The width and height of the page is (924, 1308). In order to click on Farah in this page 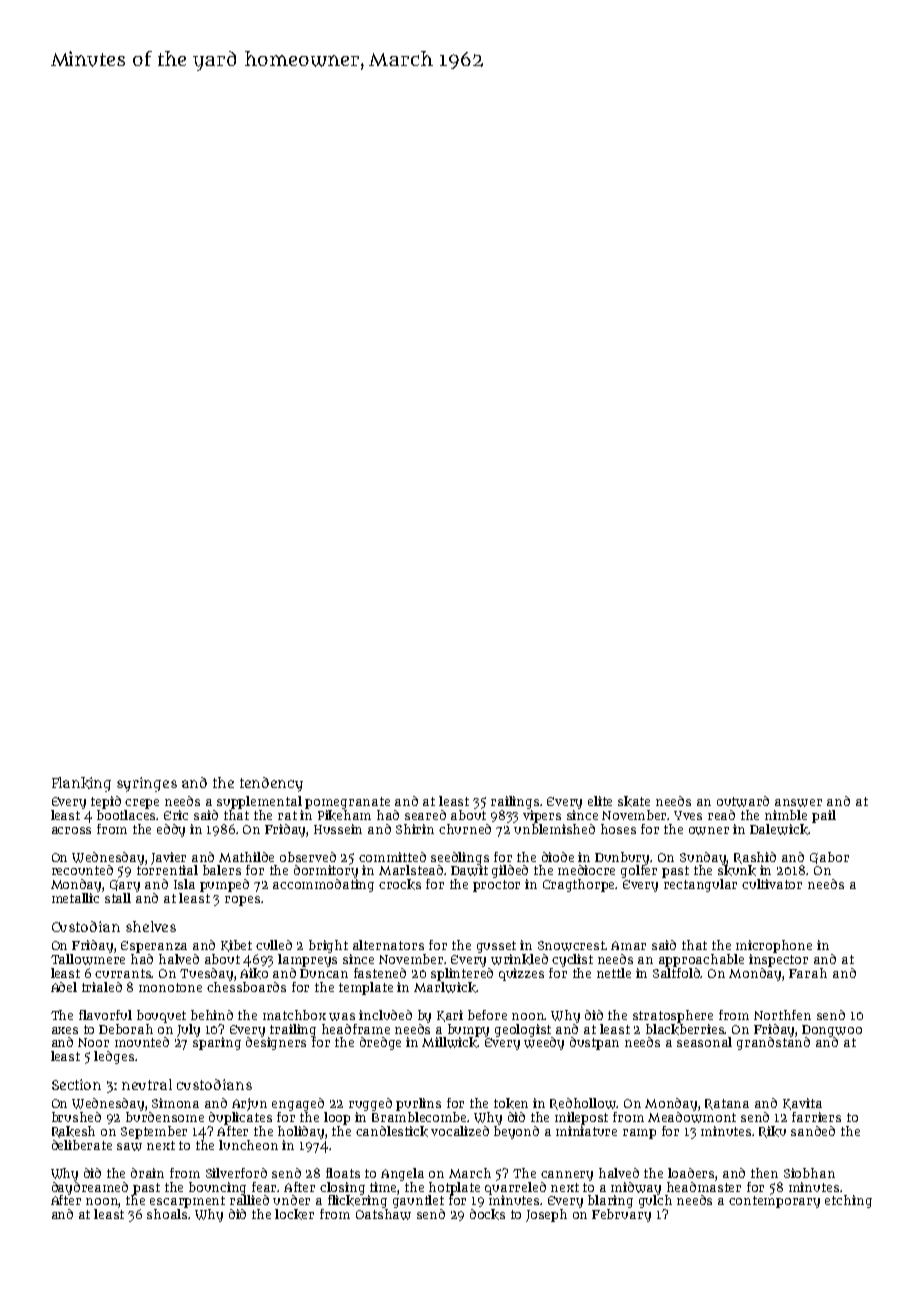, I will do `click(808, 973)`.
